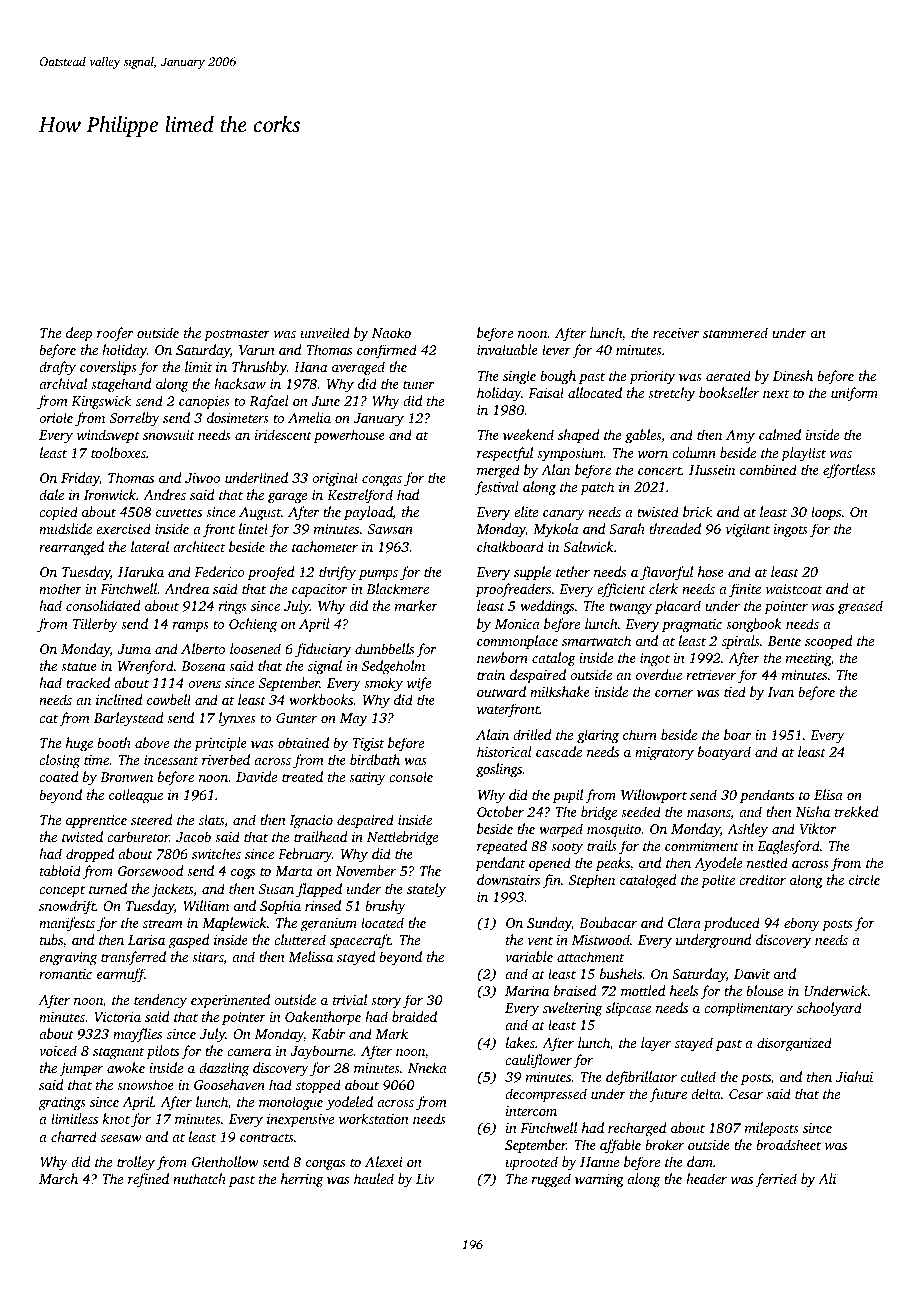 The image size is (924, 1308). Describe the element at coordinates (735, 332) in the page. I see `stammered` at that location.
